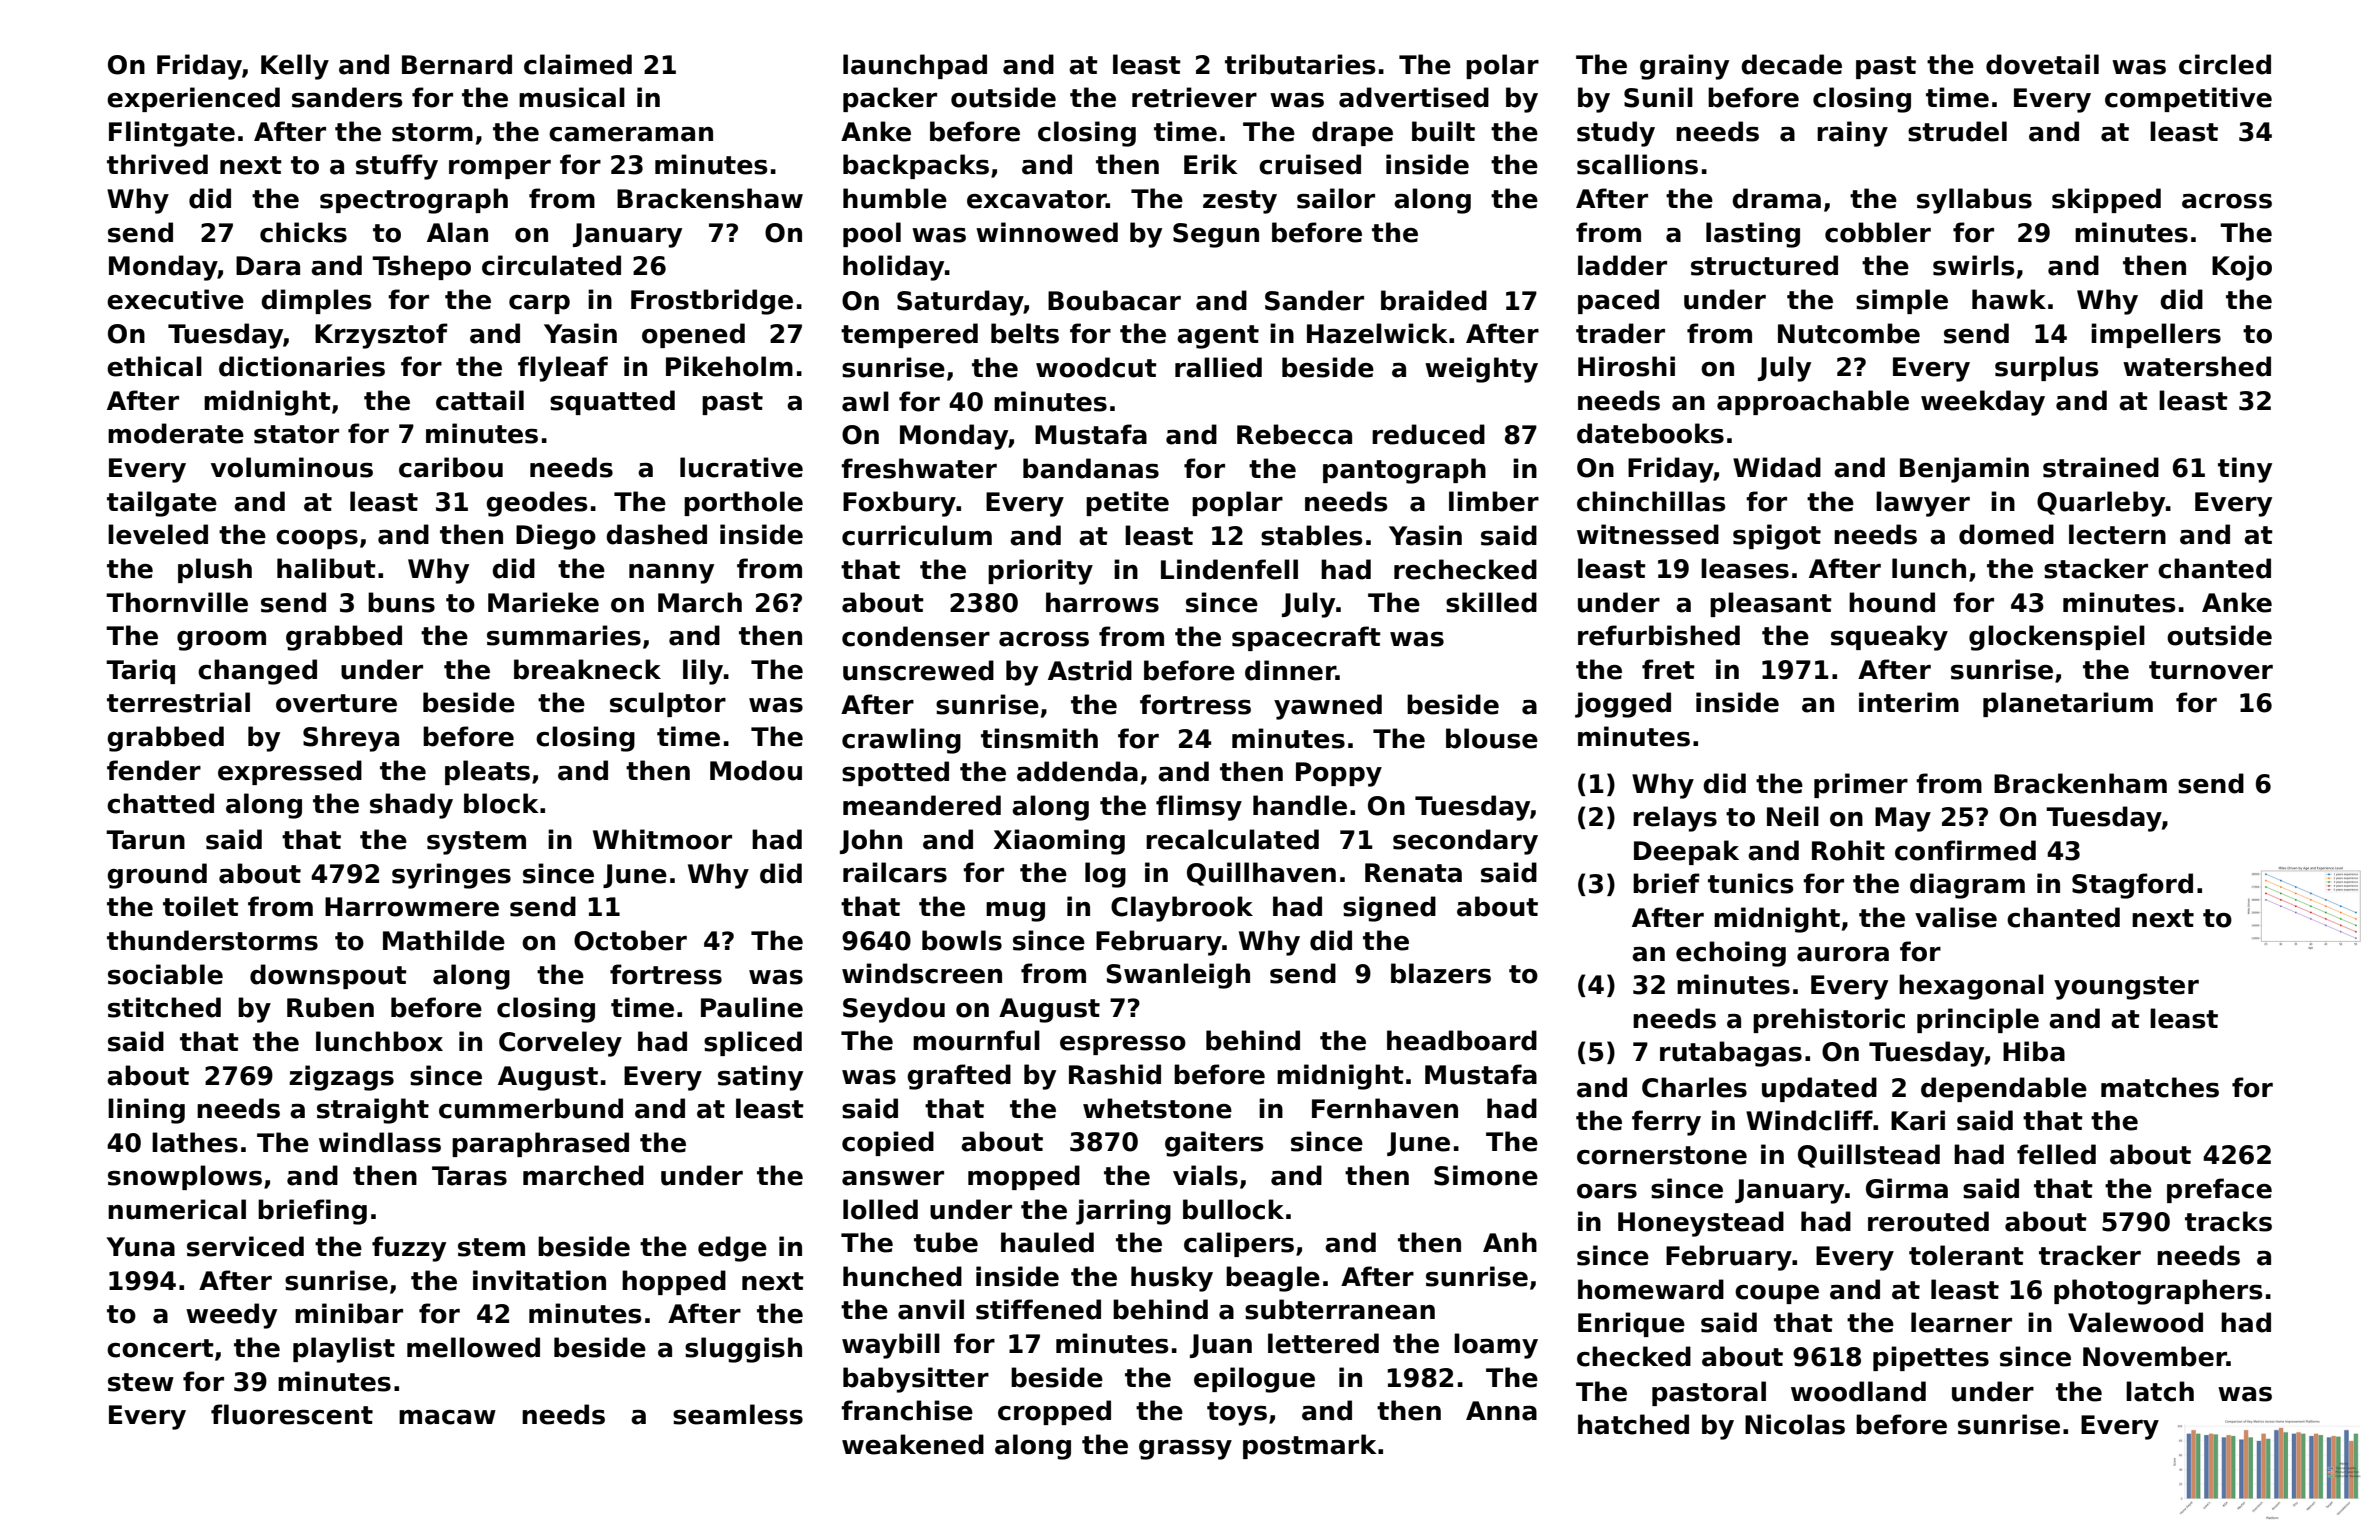 Image resolution: width=2380 pixels, height=1540 pixels. Describe the element at coordinates (157, 164) in the page. I see `thrived` at that location.
